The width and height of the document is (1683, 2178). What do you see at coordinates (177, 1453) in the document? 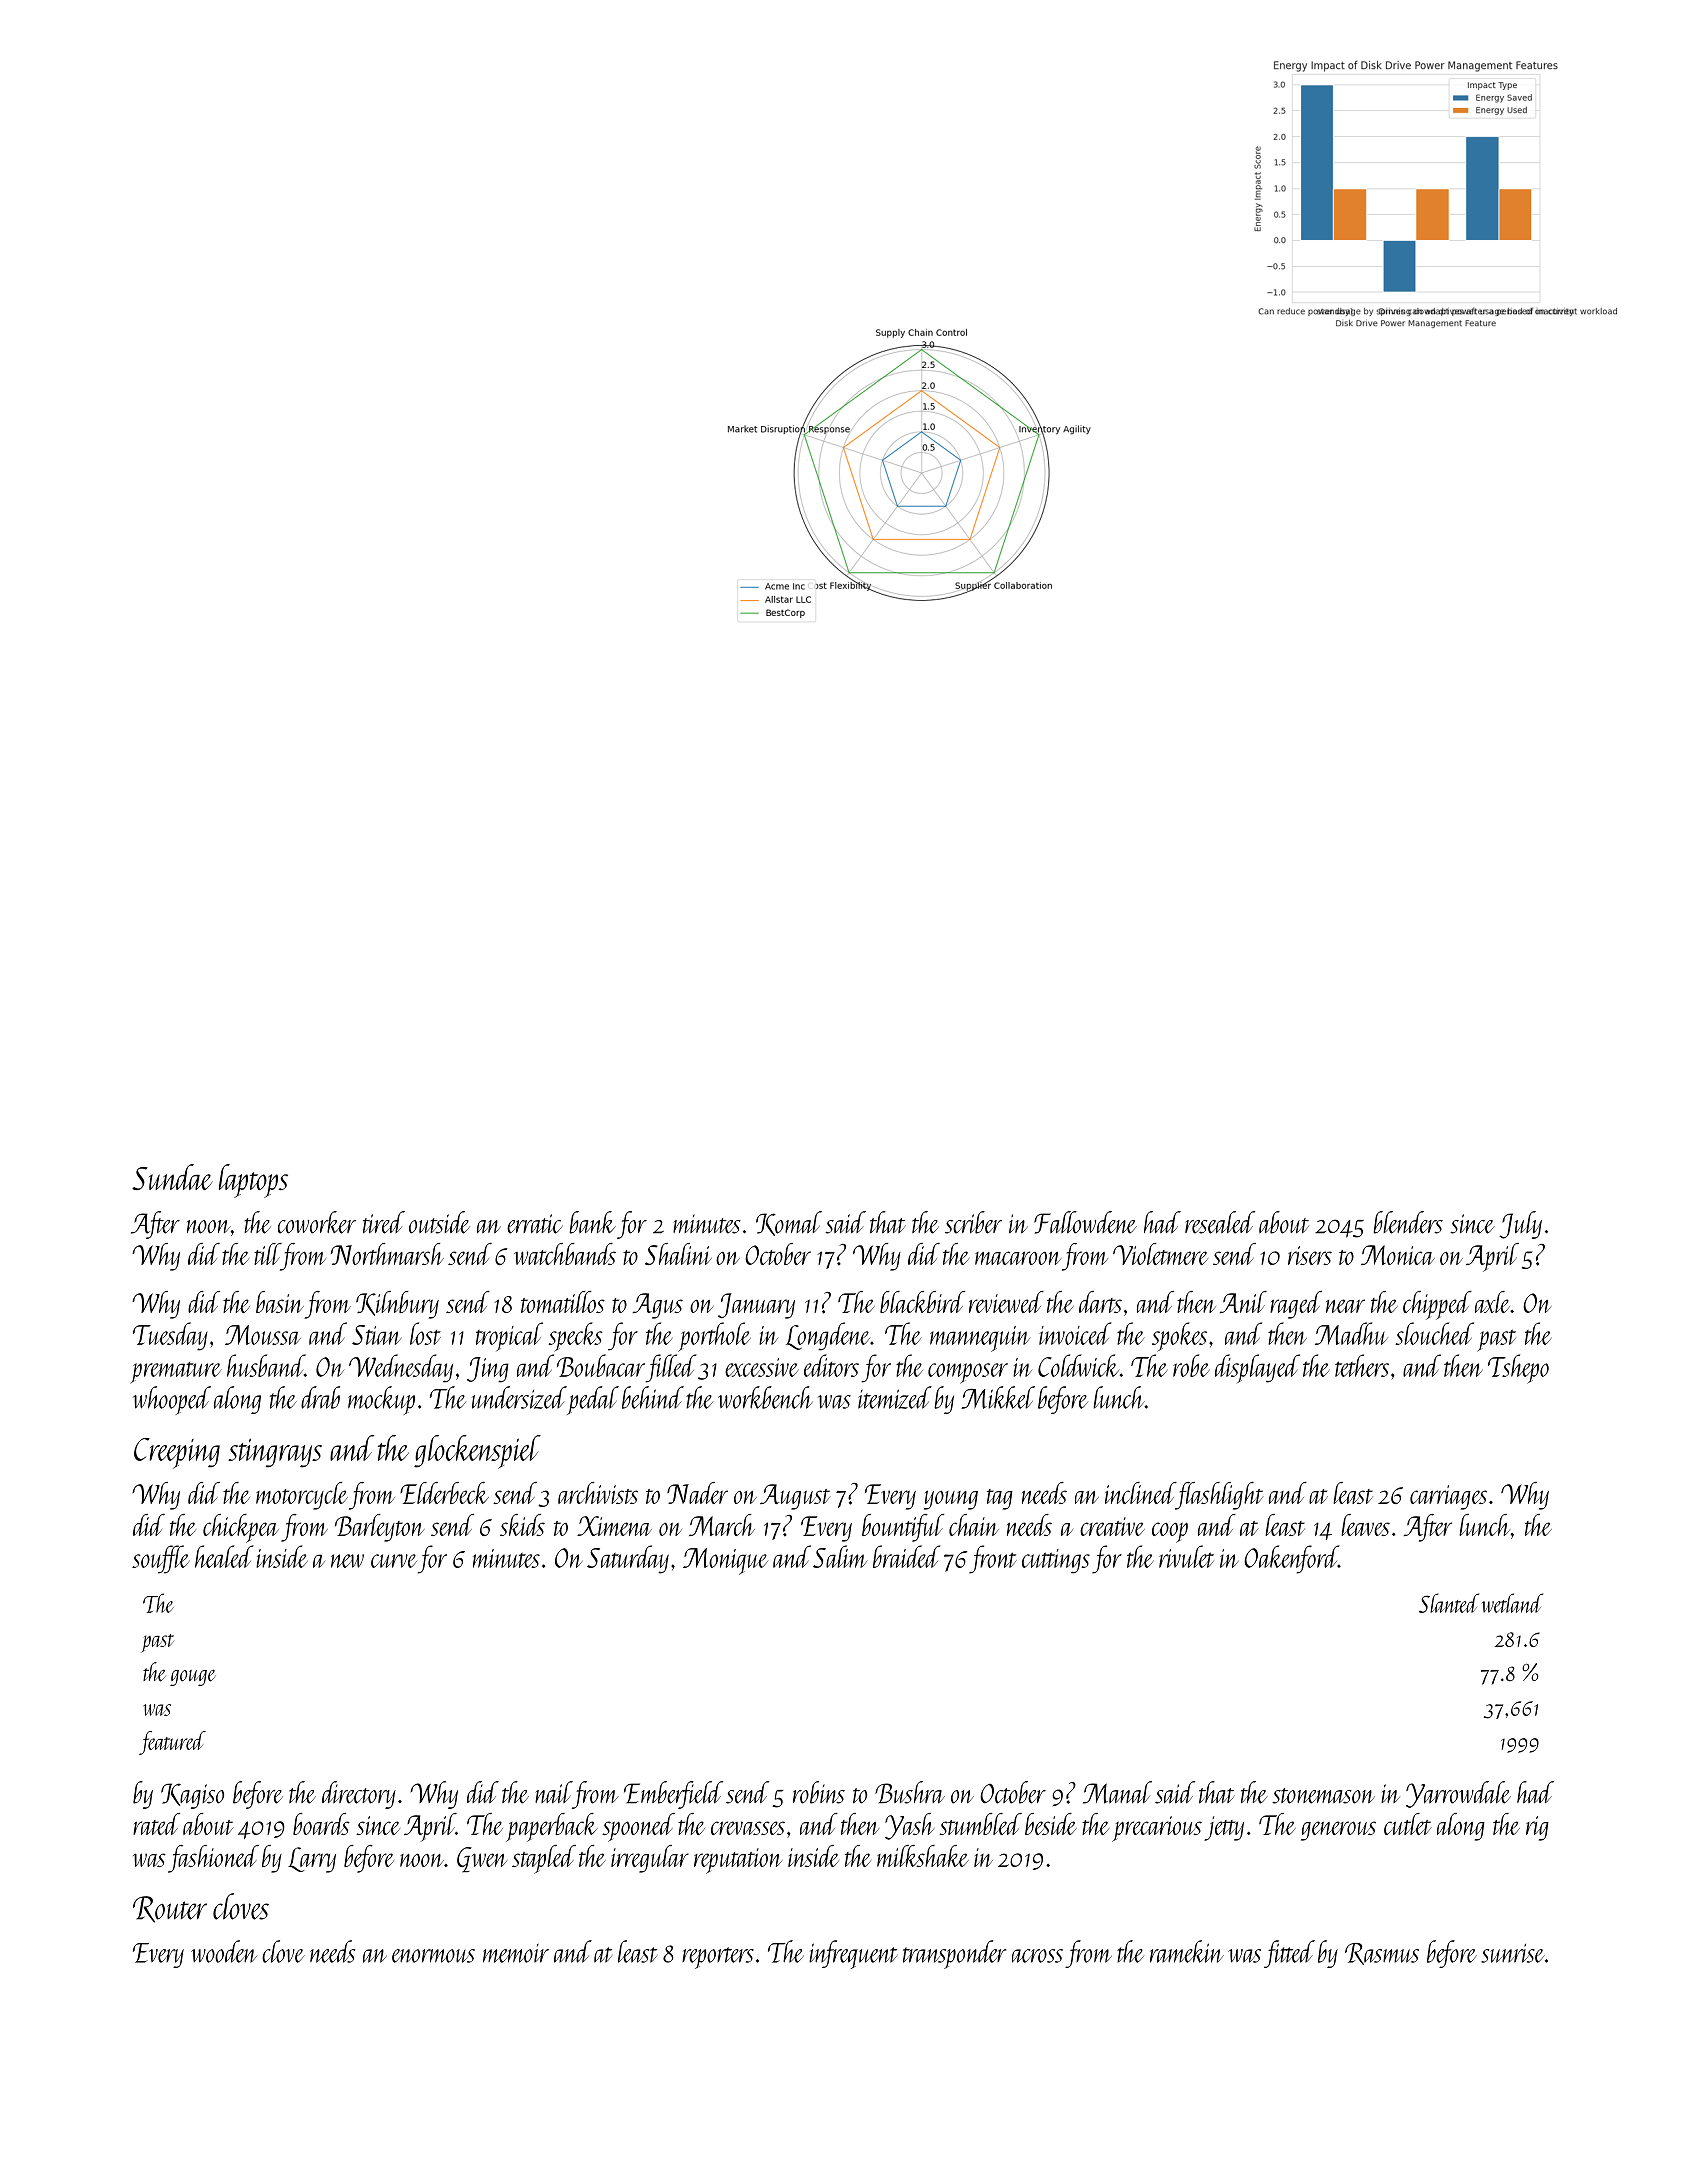
I see `Creeping` at bounding box center [177, 1453].
